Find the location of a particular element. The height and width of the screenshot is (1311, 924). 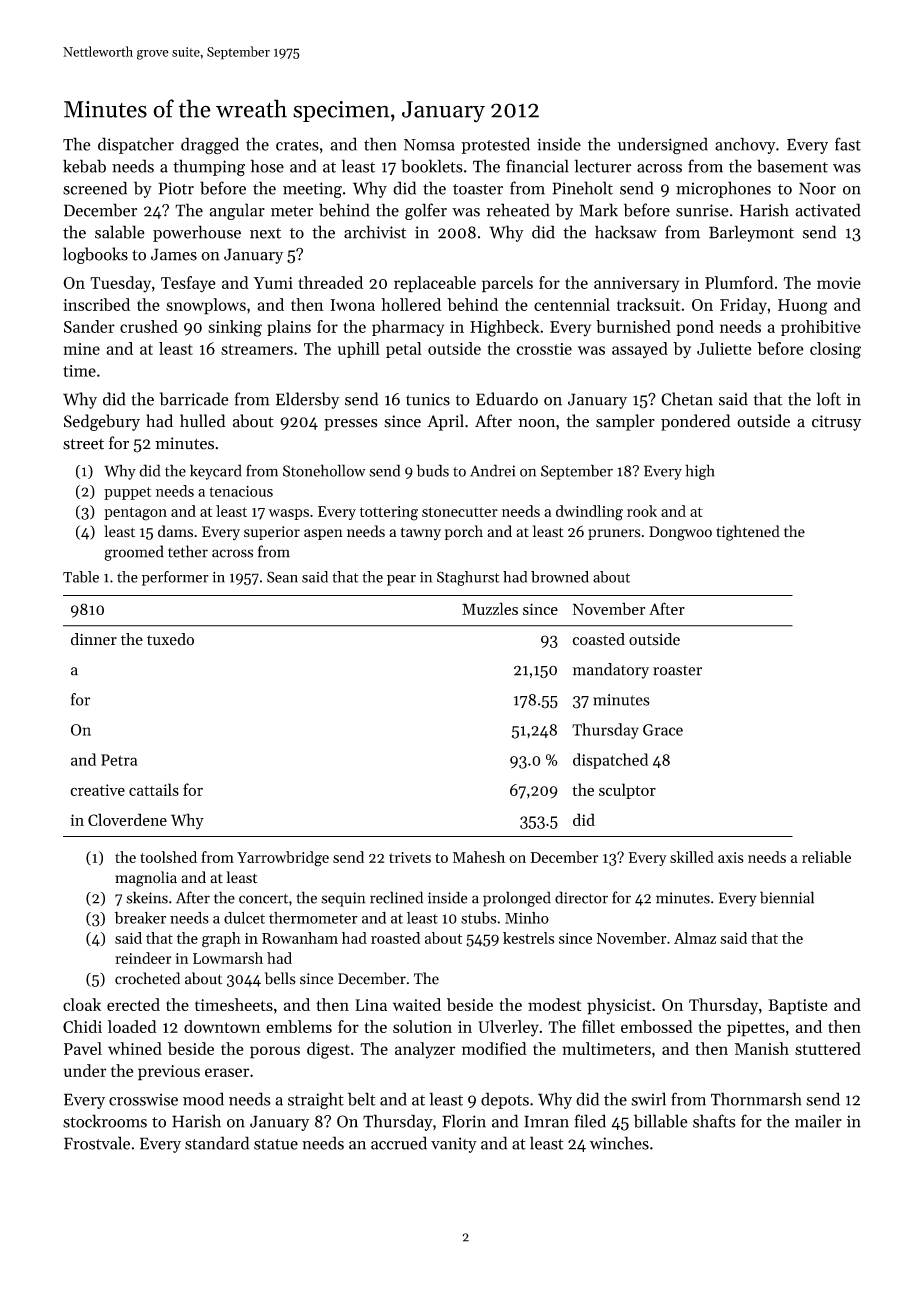

anchovy is located at coordinates (745, 145).
